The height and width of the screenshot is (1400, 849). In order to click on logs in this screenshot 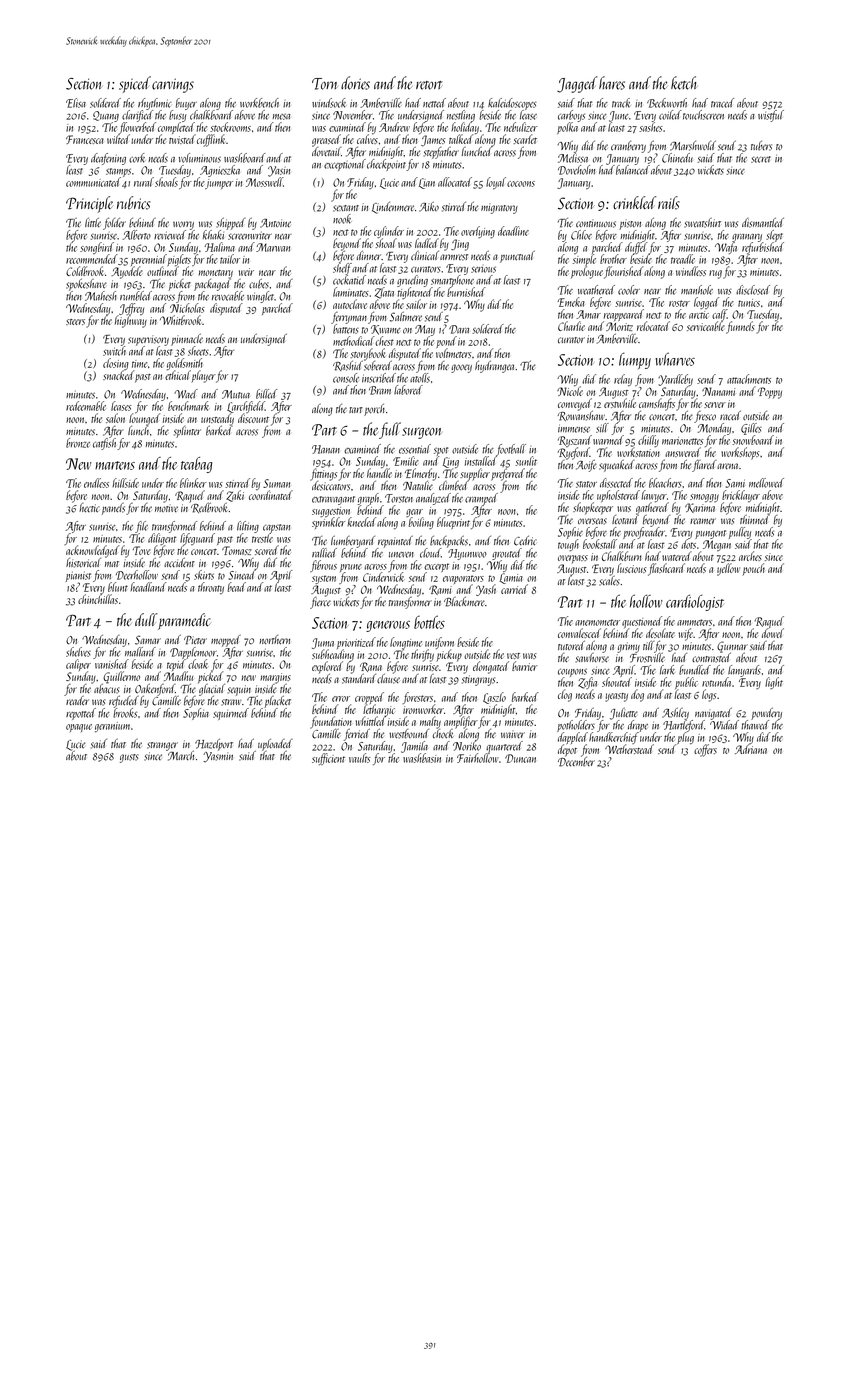, I will do `click(709, 695)`.
